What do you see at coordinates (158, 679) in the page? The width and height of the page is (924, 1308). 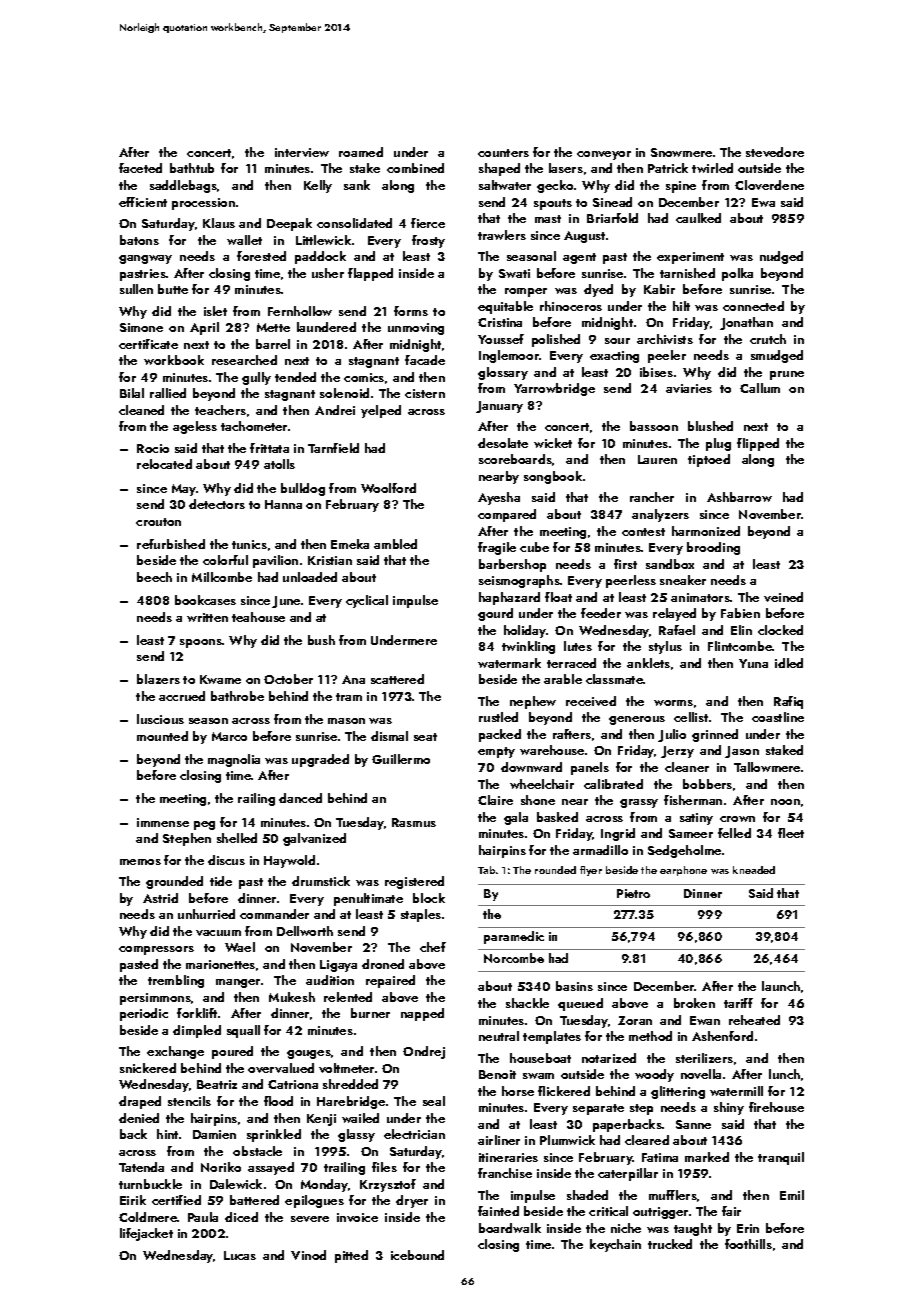 I see `blazers` at bounding box center [158, 679].
